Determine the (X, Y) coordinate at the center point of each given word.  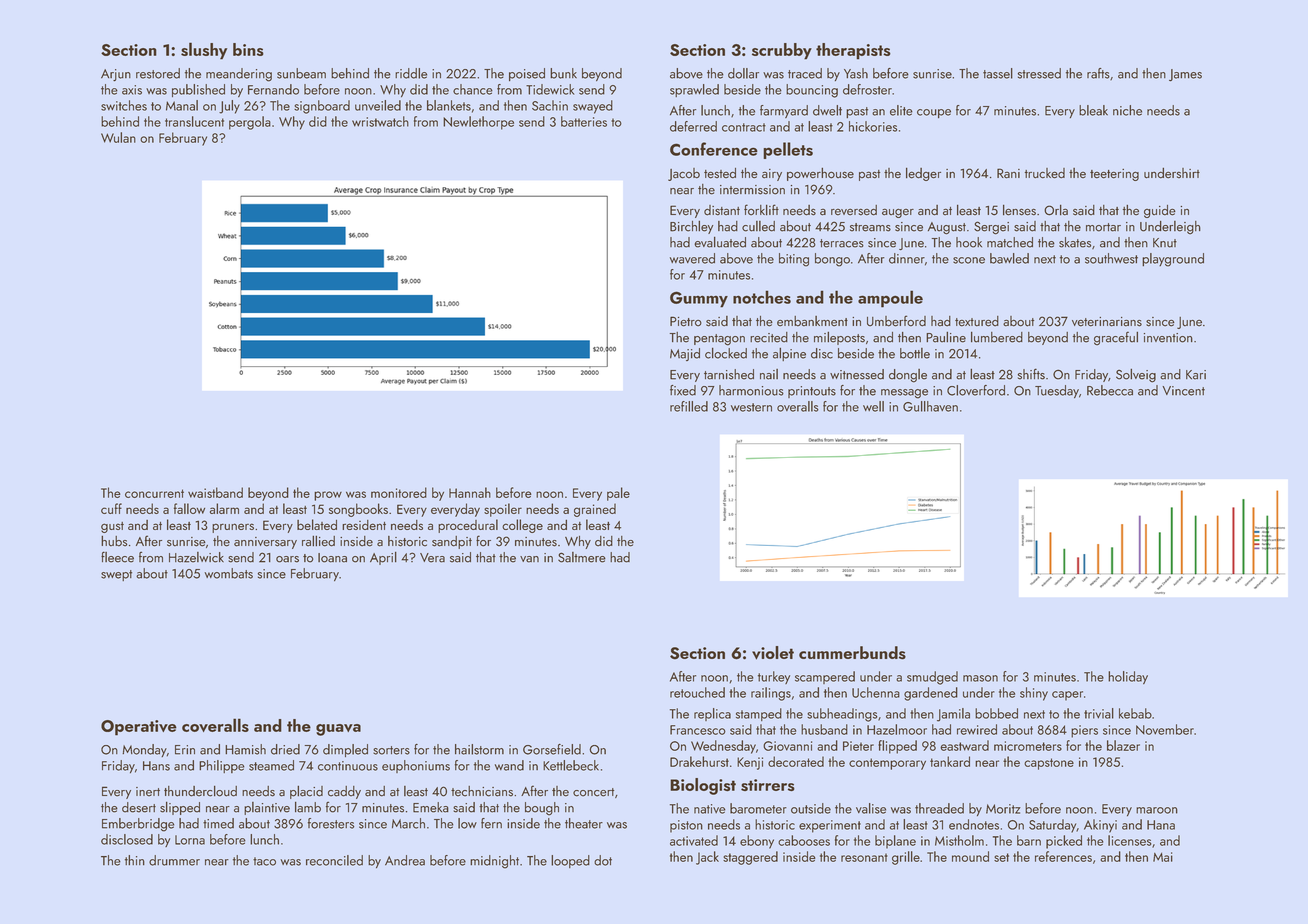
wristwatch (380, 121)
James (1185, 75)
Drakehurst (699, 761)
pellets (788, 150)
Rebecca (1110, 390)
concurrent (154, 493)
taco (264, 861)
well (873, 406)
